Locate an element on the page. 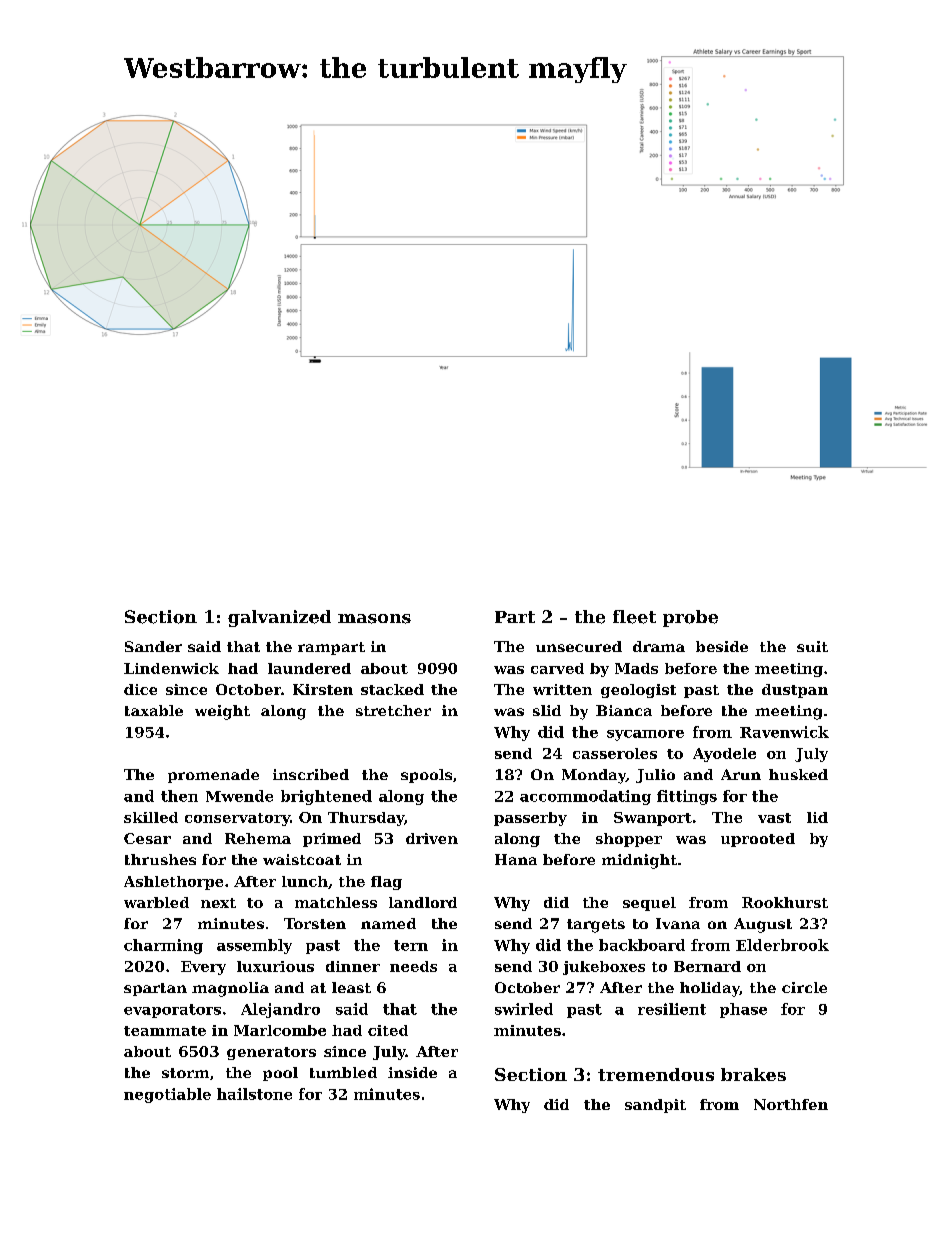 The height and width of the image is (1233, 952). masons is located at coordinates (374, 619).
